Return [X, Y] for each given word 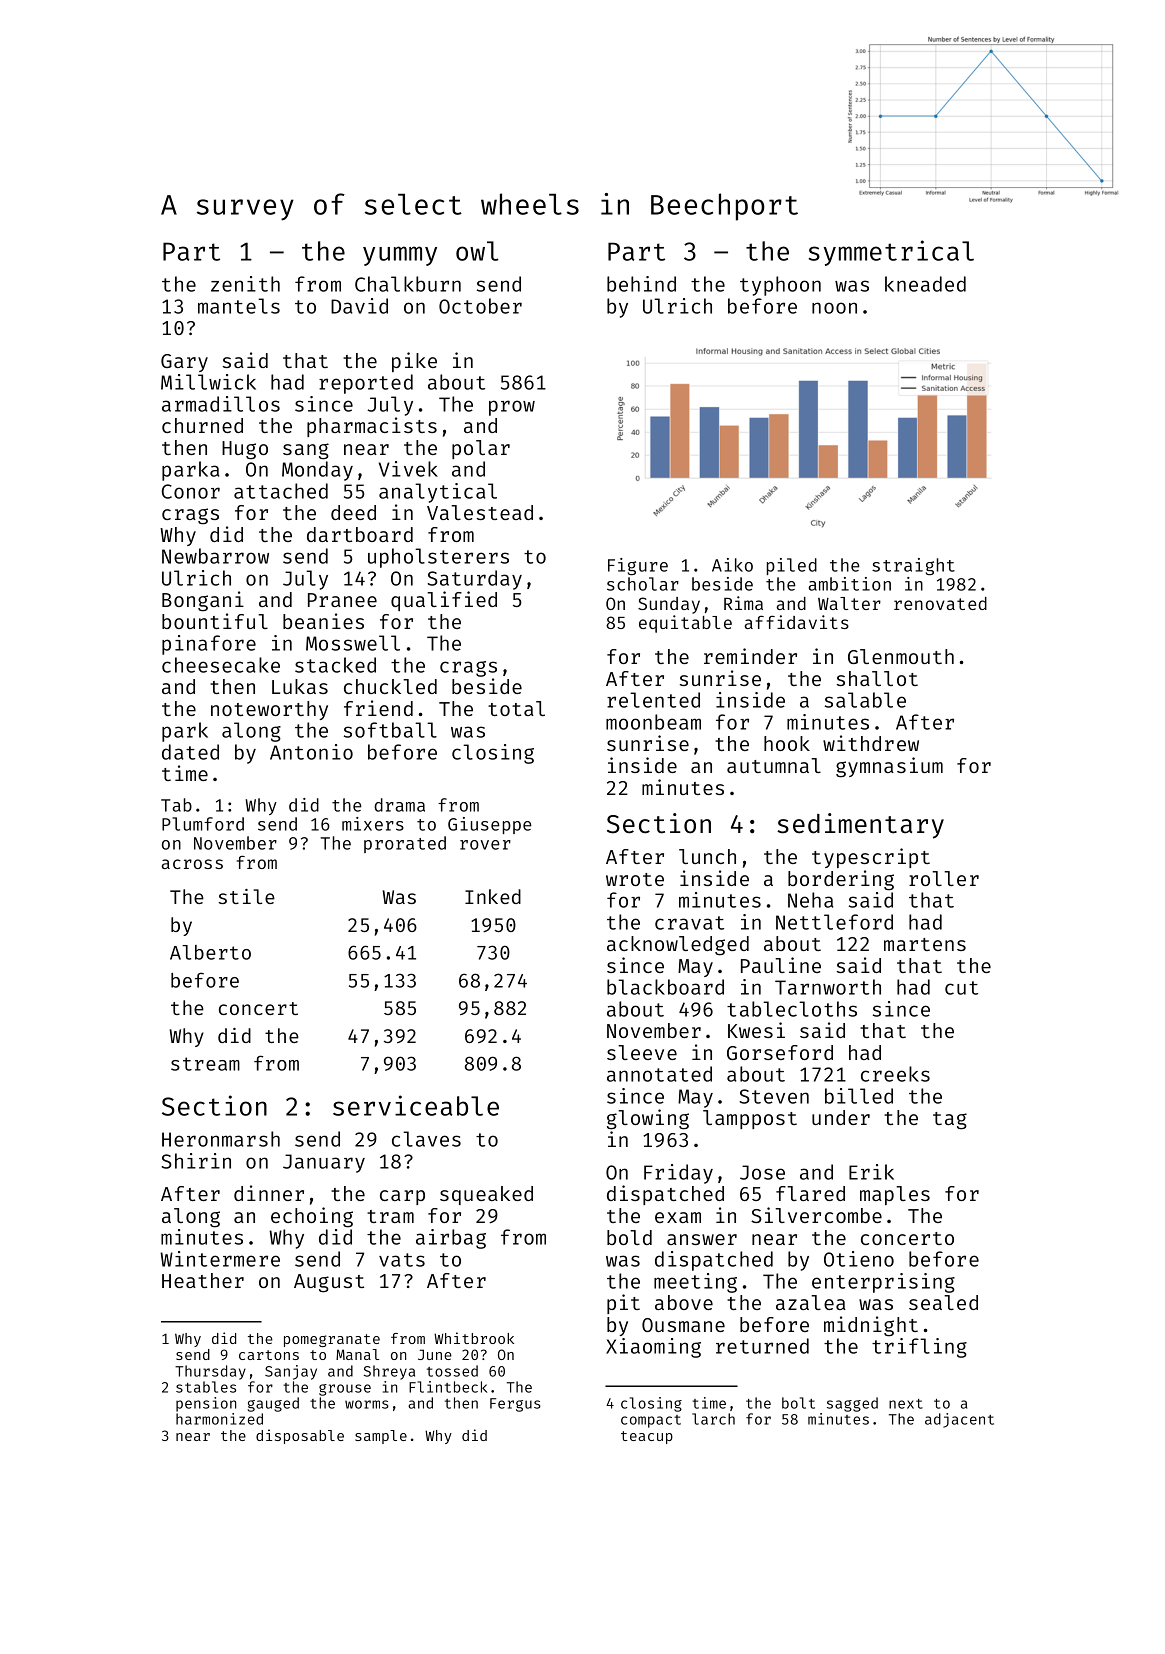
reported [366, 384]
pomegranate [332, 1340]
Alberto [210, 952]
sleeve [642, 1052]
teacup [647, 1437]
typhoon [780, 286]
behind [641, 284]
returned [762, 1346]
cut [961, 988]
